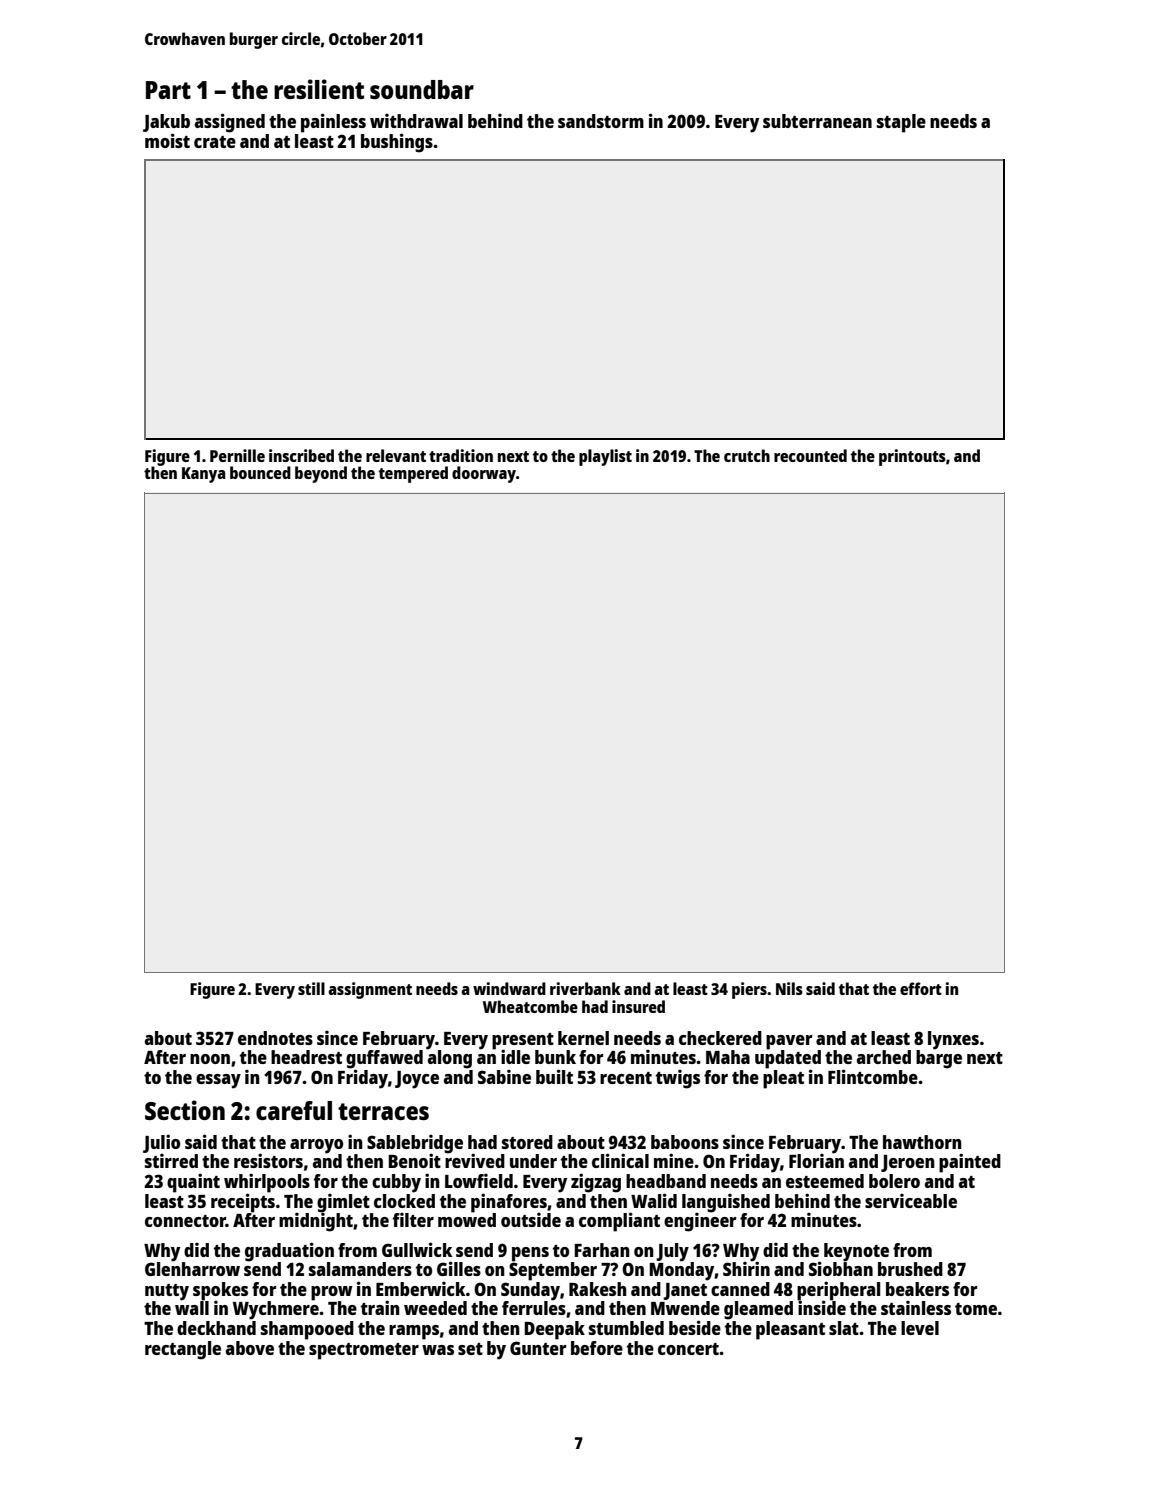 Image resolution: width=1149 pixels, height=1487 pixels. What do you see at coordinates (215, 142) in the screenshot?
I see `crate` at bounding box center [215, 142].
